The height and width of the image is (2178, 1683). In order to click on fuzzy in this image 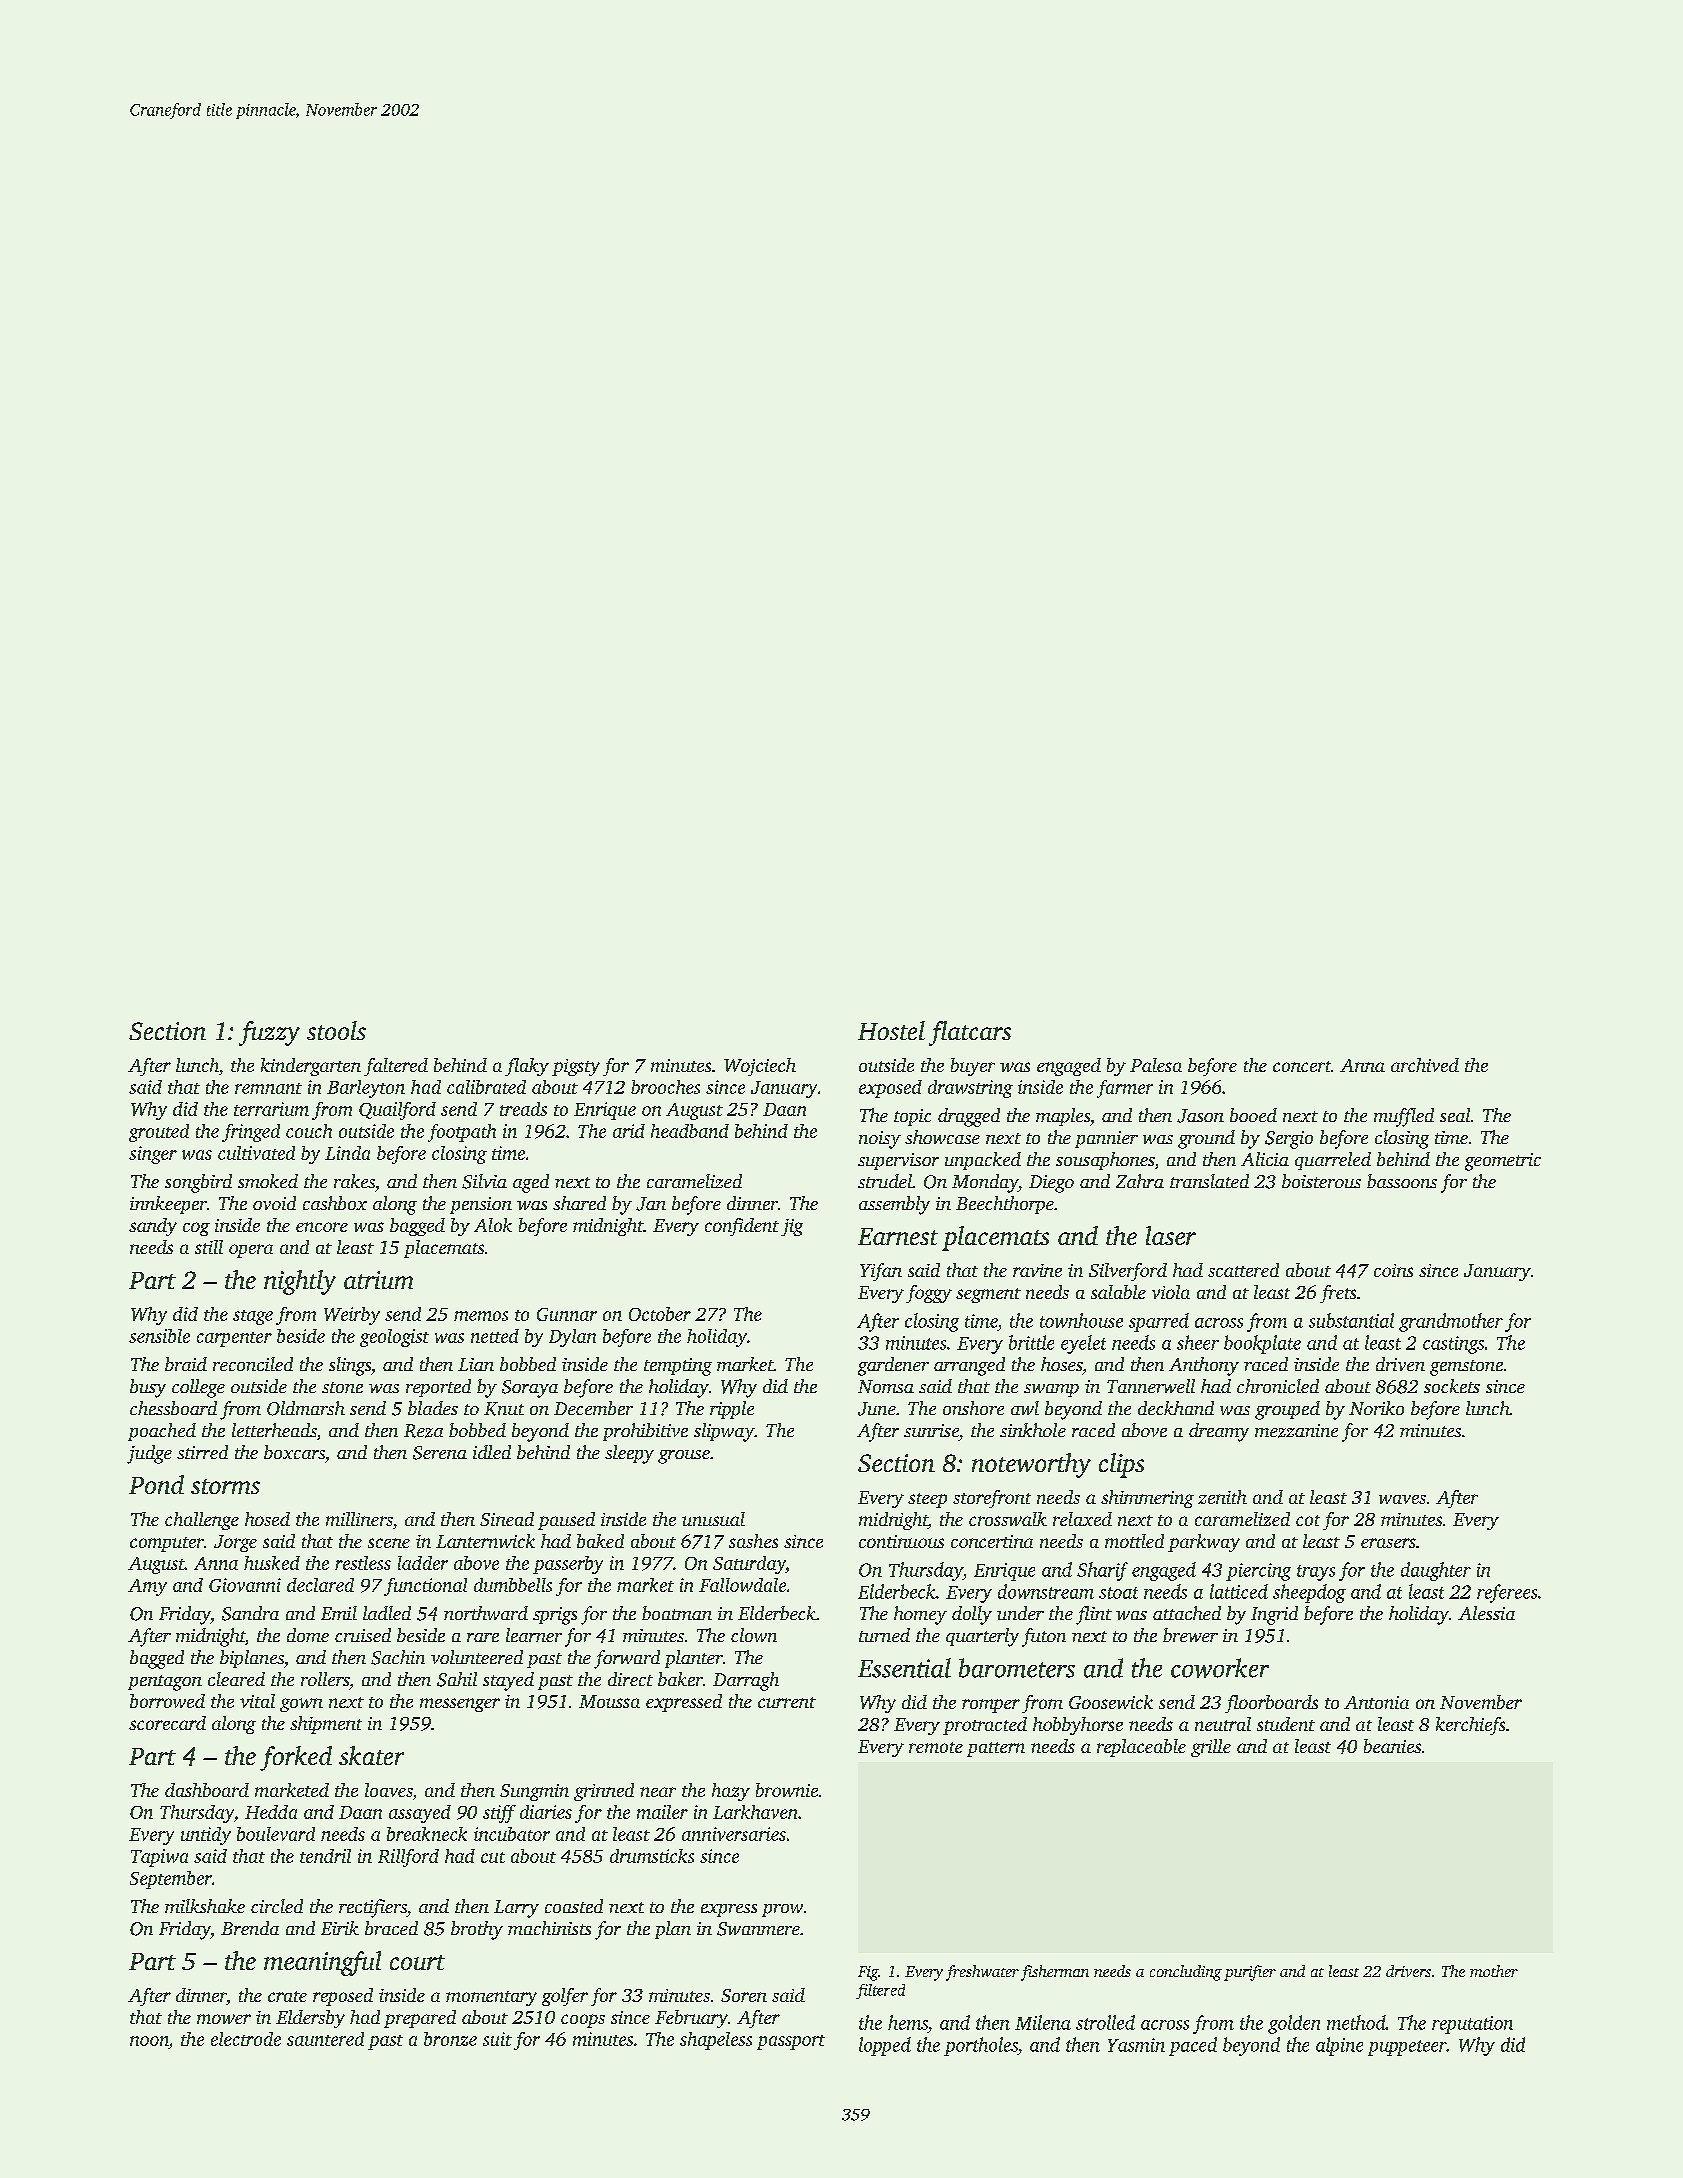, I will do `click(269, 1033)`.
